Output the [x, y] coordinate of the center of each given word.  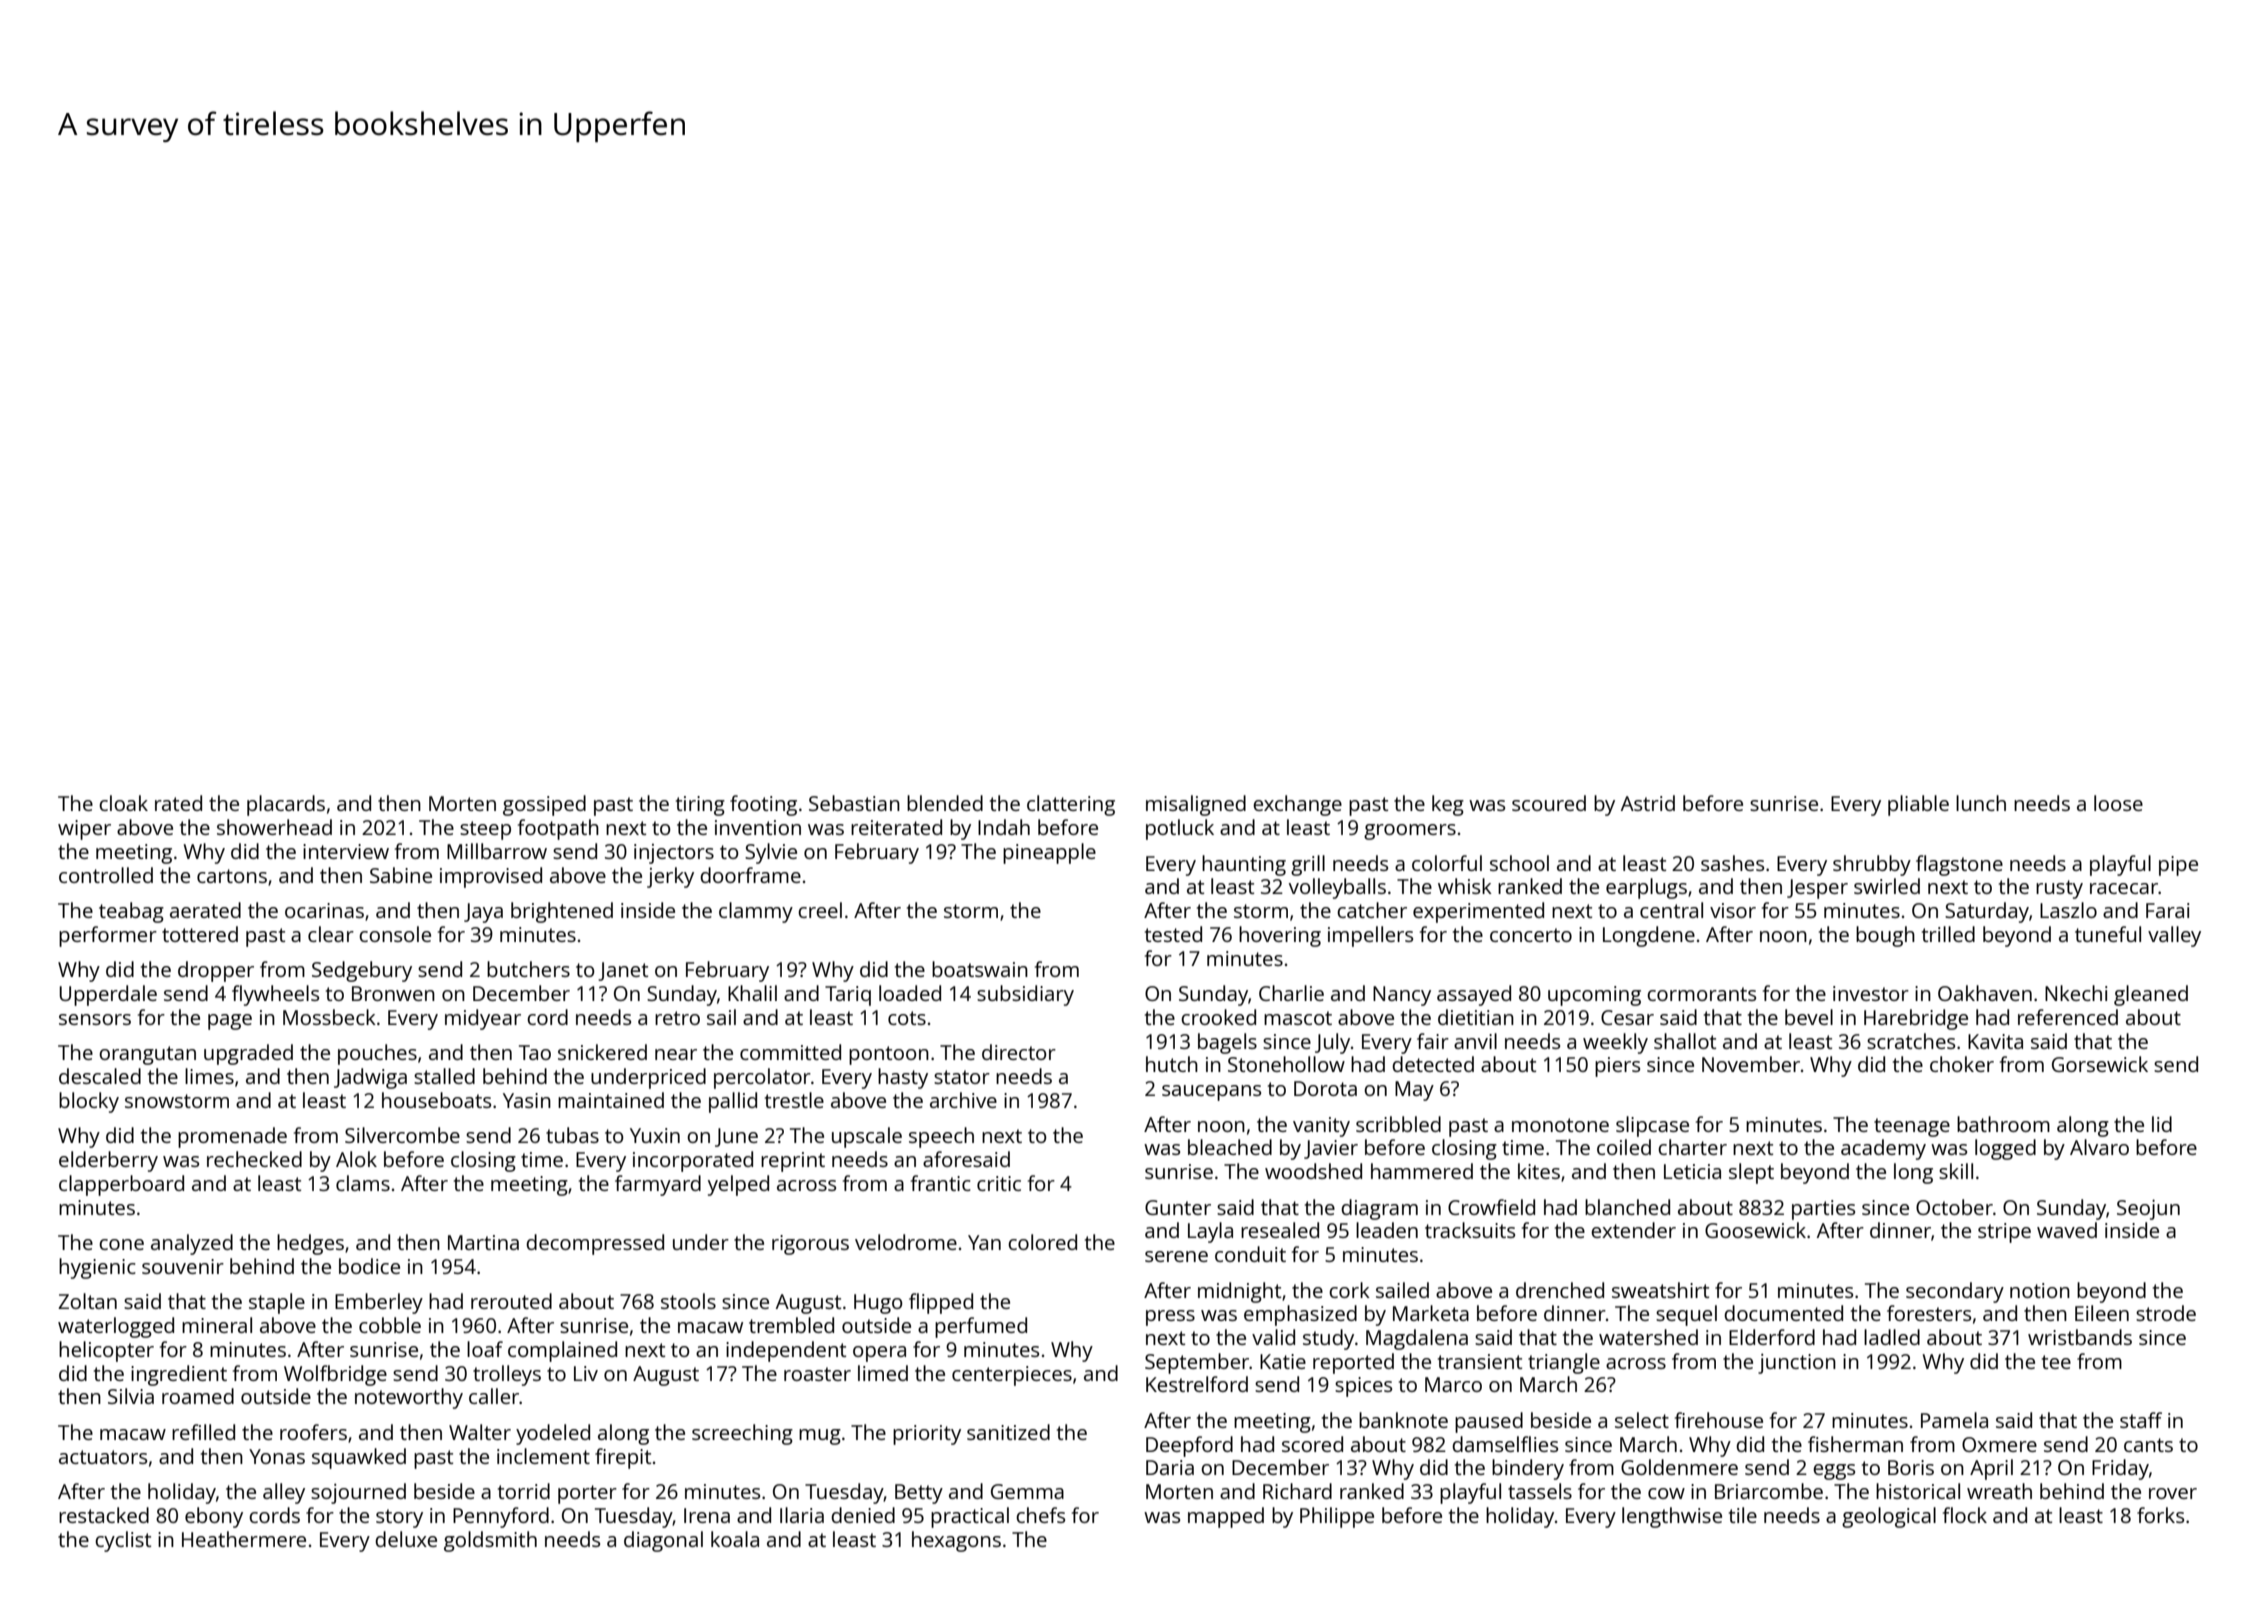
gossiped [544, 805]
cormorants [1701, 994]
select [1642, 1420]
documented [1783, 1313]
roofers [313, 1432]
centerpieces [1012, 1376]
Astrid [1648, 803]
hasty [903, 1078]
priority [927, 1435]
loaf [485, 1349]
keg [1448, 805]
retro [677, 1018]
